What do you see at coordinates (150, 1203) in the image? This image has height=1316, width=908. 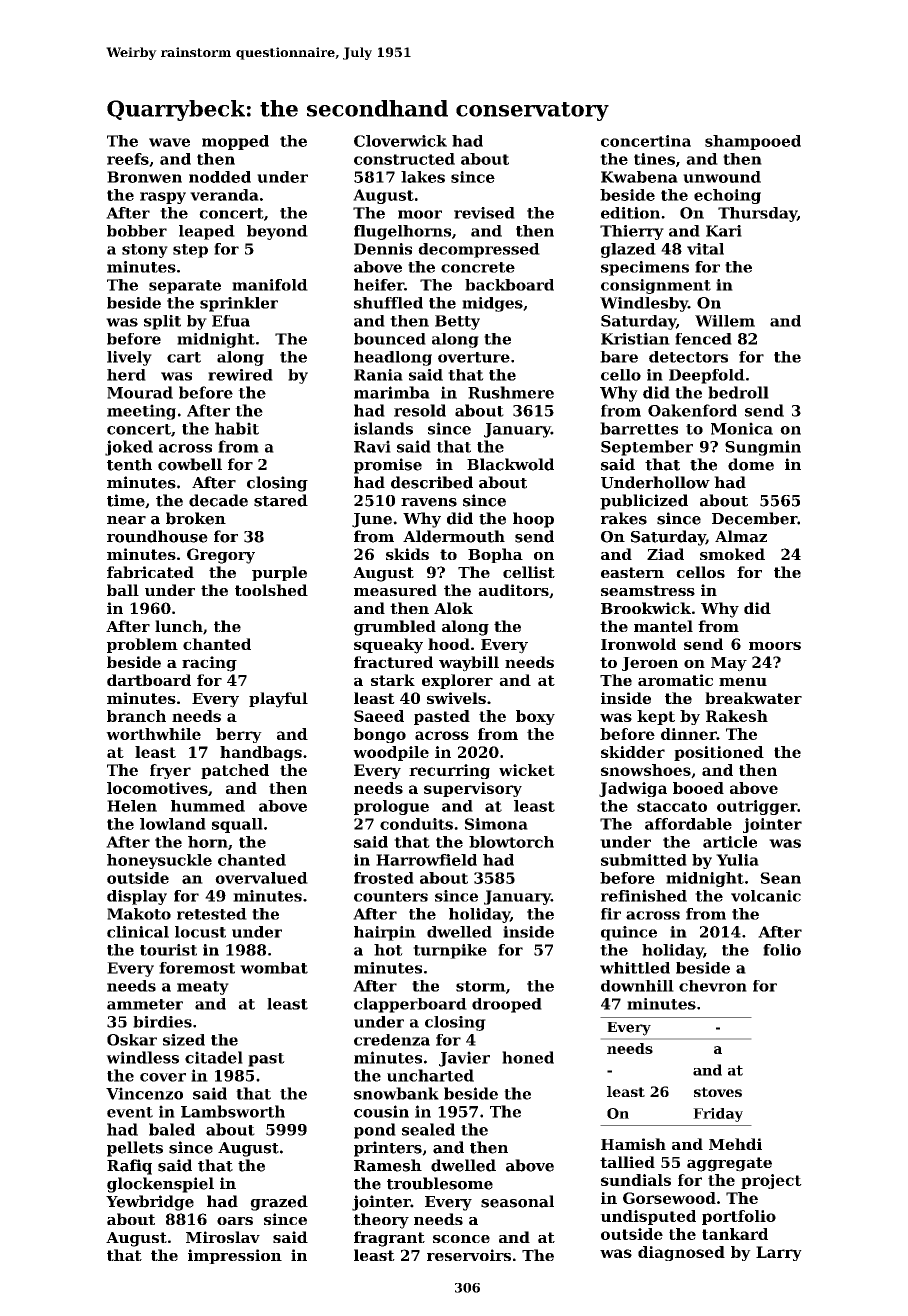 I see `Yewbridge` at bounding box center [150, 1203].
